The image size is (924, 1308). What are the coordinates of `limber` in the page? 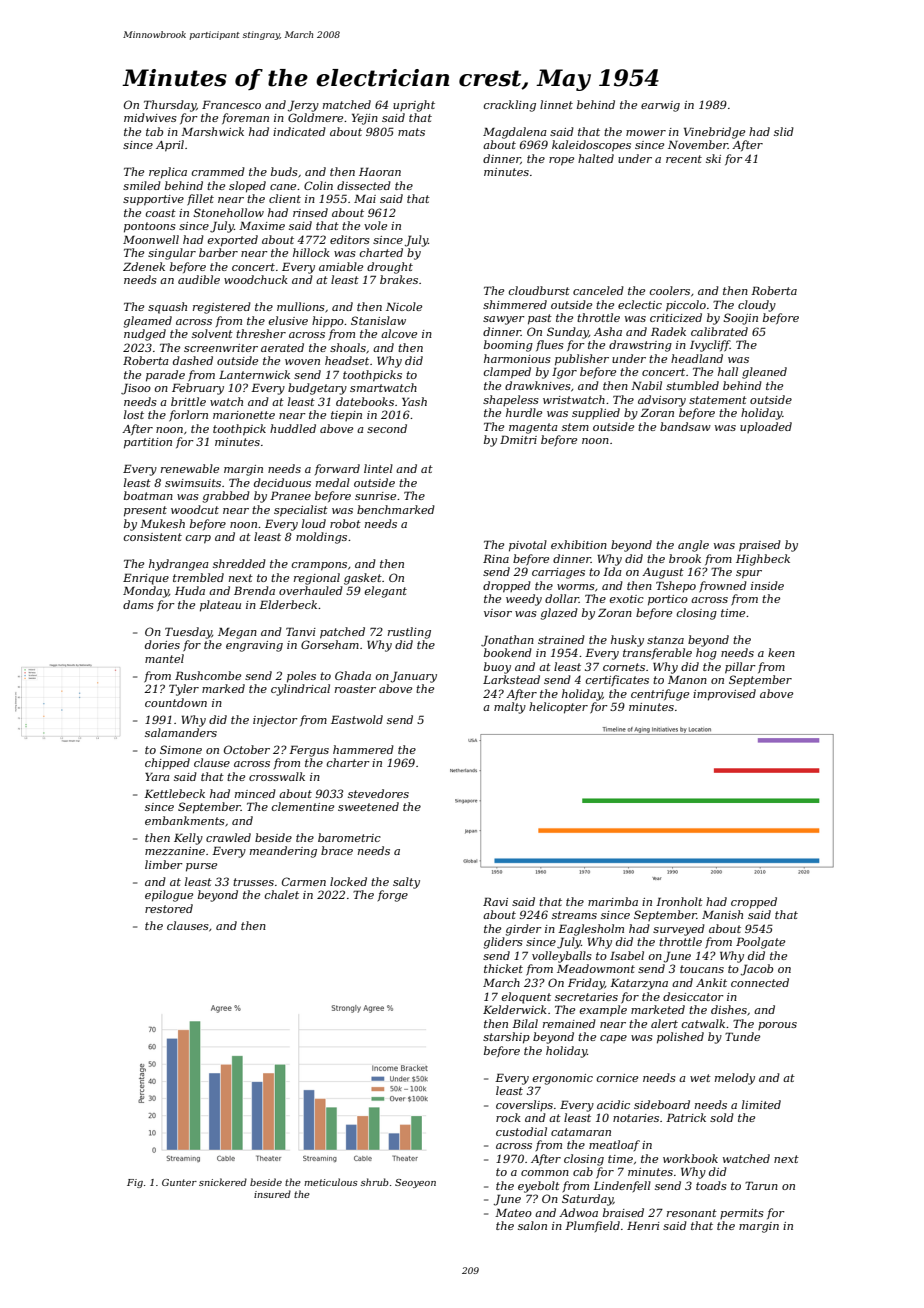 It's located at (164, 864).
